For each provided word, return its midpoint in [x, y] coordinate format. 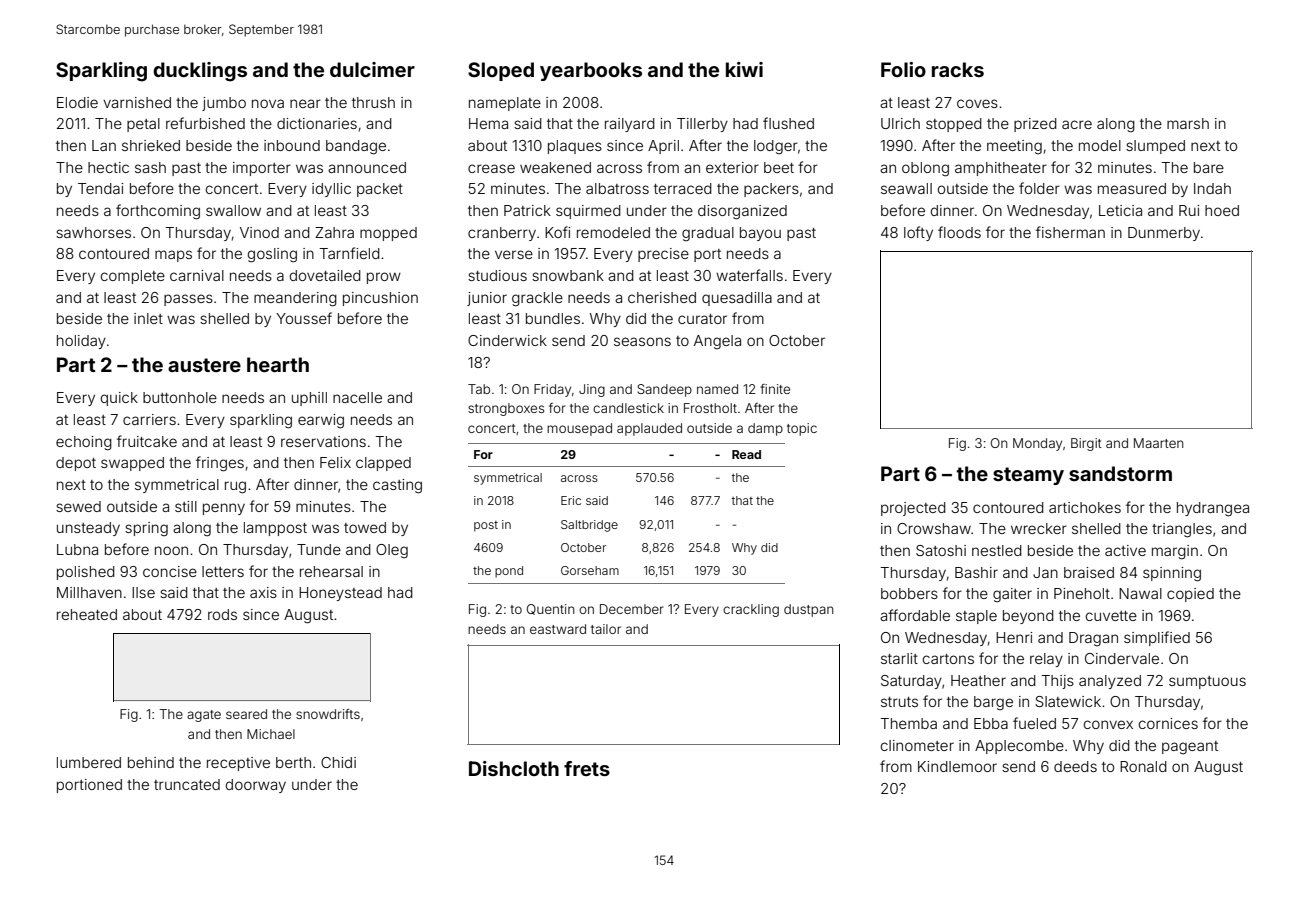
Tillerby [702, 125]
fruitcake [147, 441]
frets [587, 768]
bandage [356, 147]
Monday [1037, 444]
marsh [1188, 123]
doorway [255, 786]
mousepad [579, 429]
